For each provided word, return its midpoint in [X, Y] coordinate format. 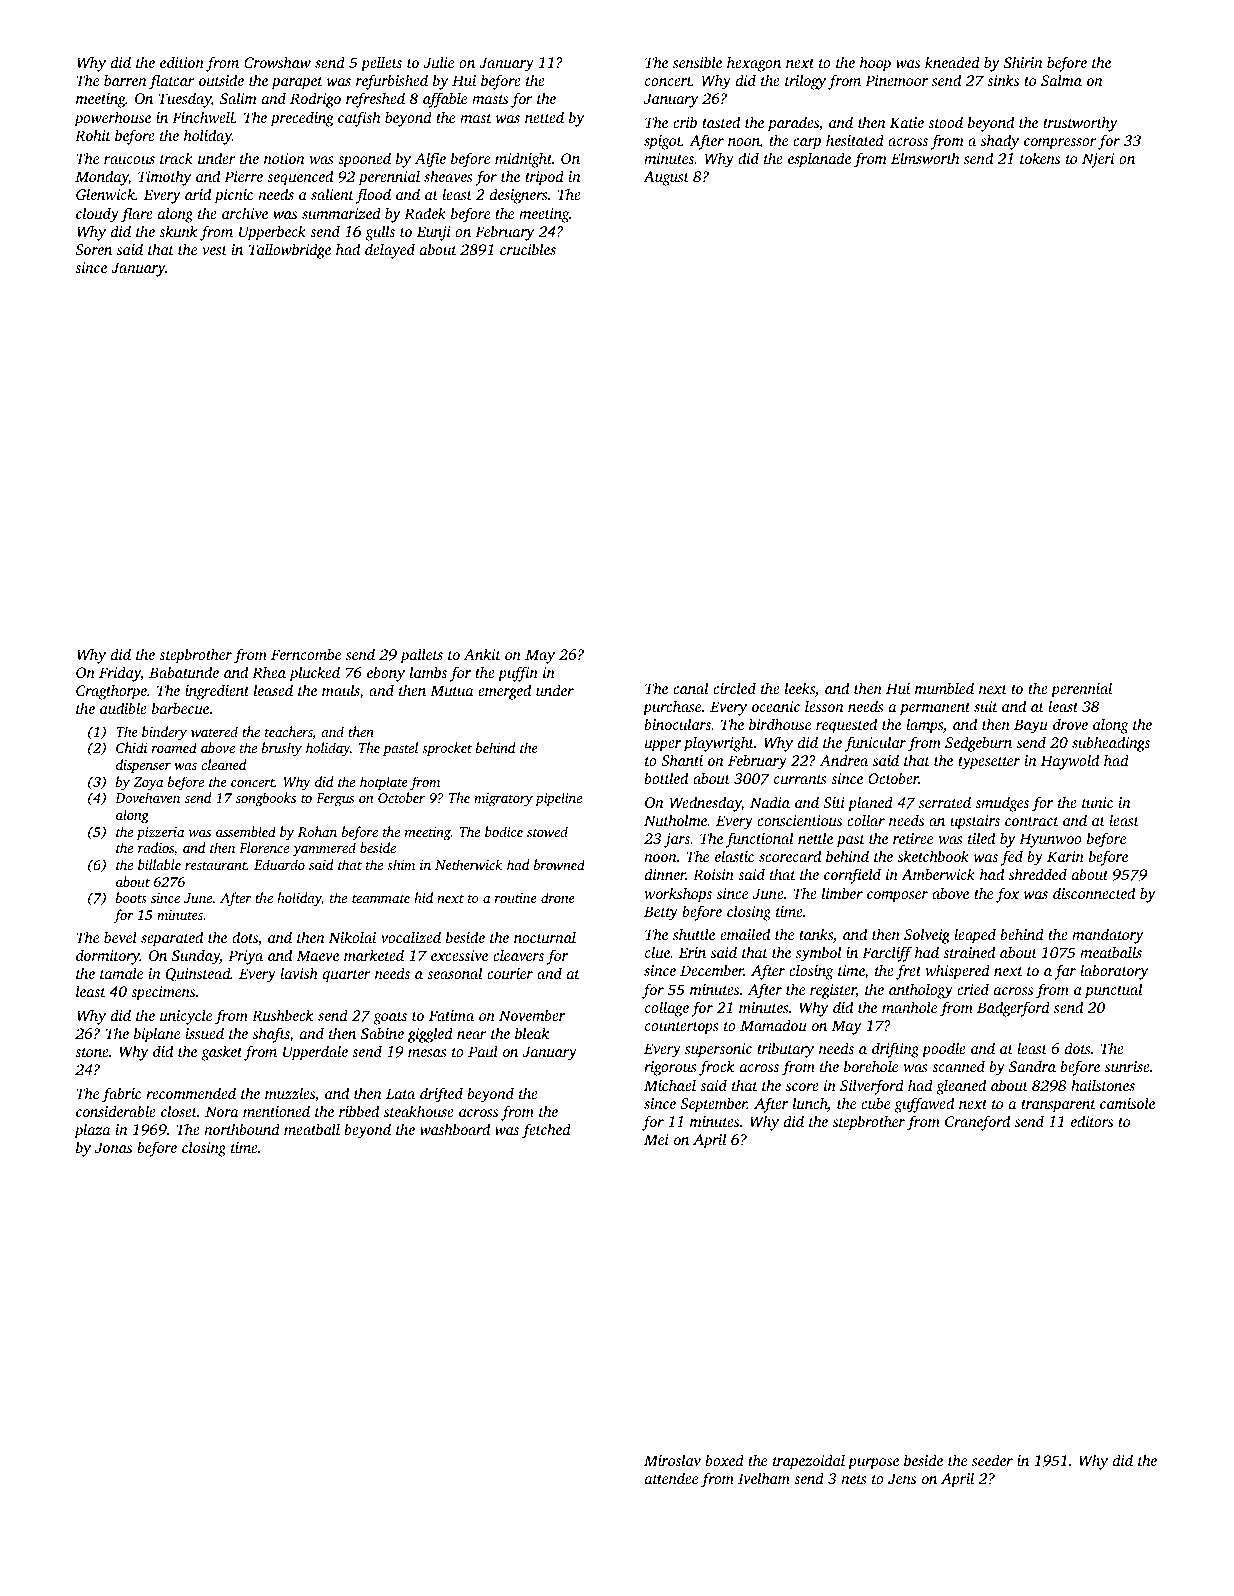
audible [123, 708]
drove [1070, 724]
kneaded [952, 62]
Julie [439, 62]
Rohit [93, 135]
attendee [671, 1478]
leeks [800, 688]
